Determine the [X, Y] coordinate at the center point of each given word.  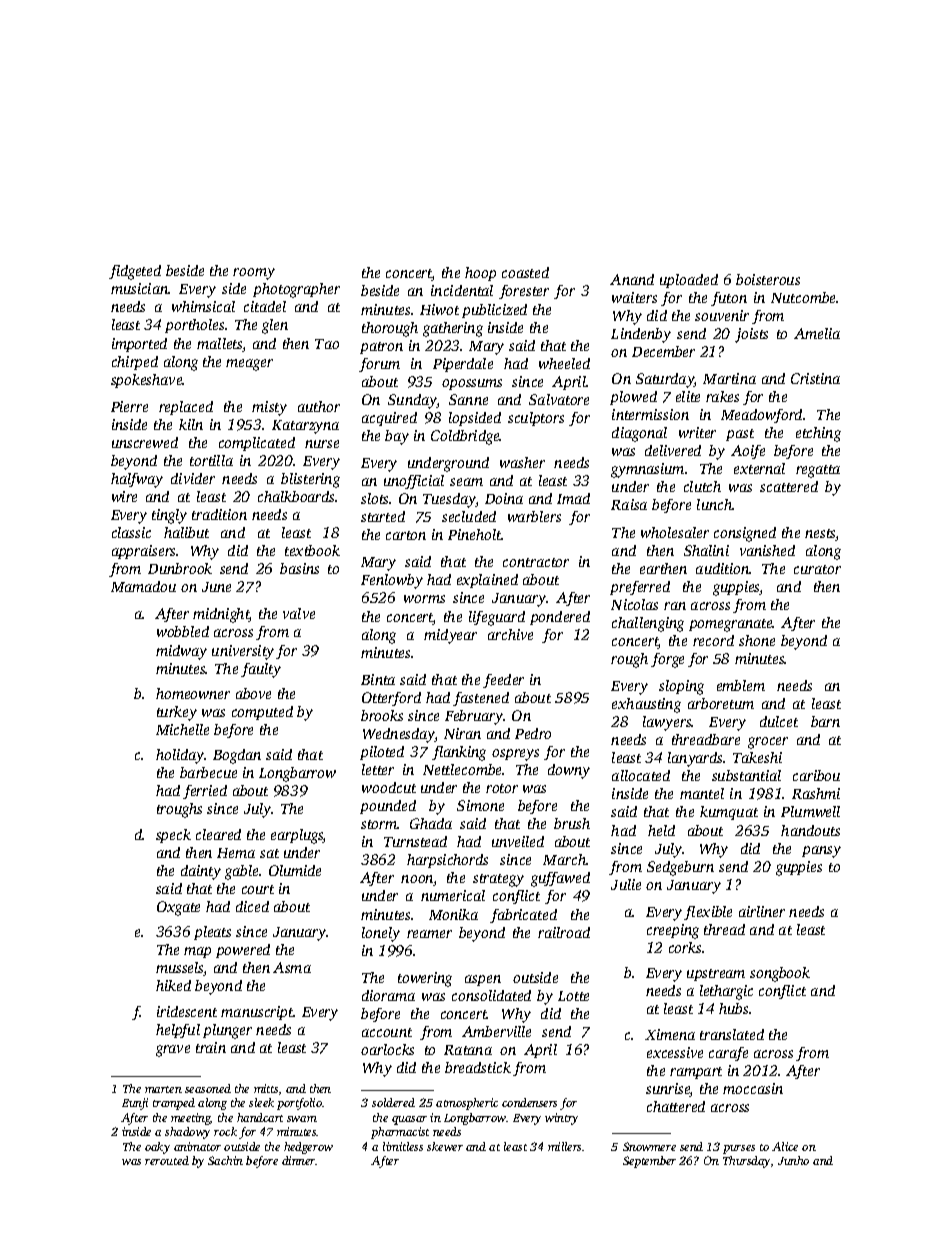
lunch [714, 504]
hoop [480, 274]
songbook [780, 974]
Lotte [573, 996]
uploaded [689, 281]
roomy [254, 274]
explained [487, 581]
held [661, 830]
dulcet [779, 721]
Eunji [135, 1104]
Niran [462, 733]
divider [193, 478]
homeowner [193, 693]
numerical [453, 895]
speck [173, 836]
